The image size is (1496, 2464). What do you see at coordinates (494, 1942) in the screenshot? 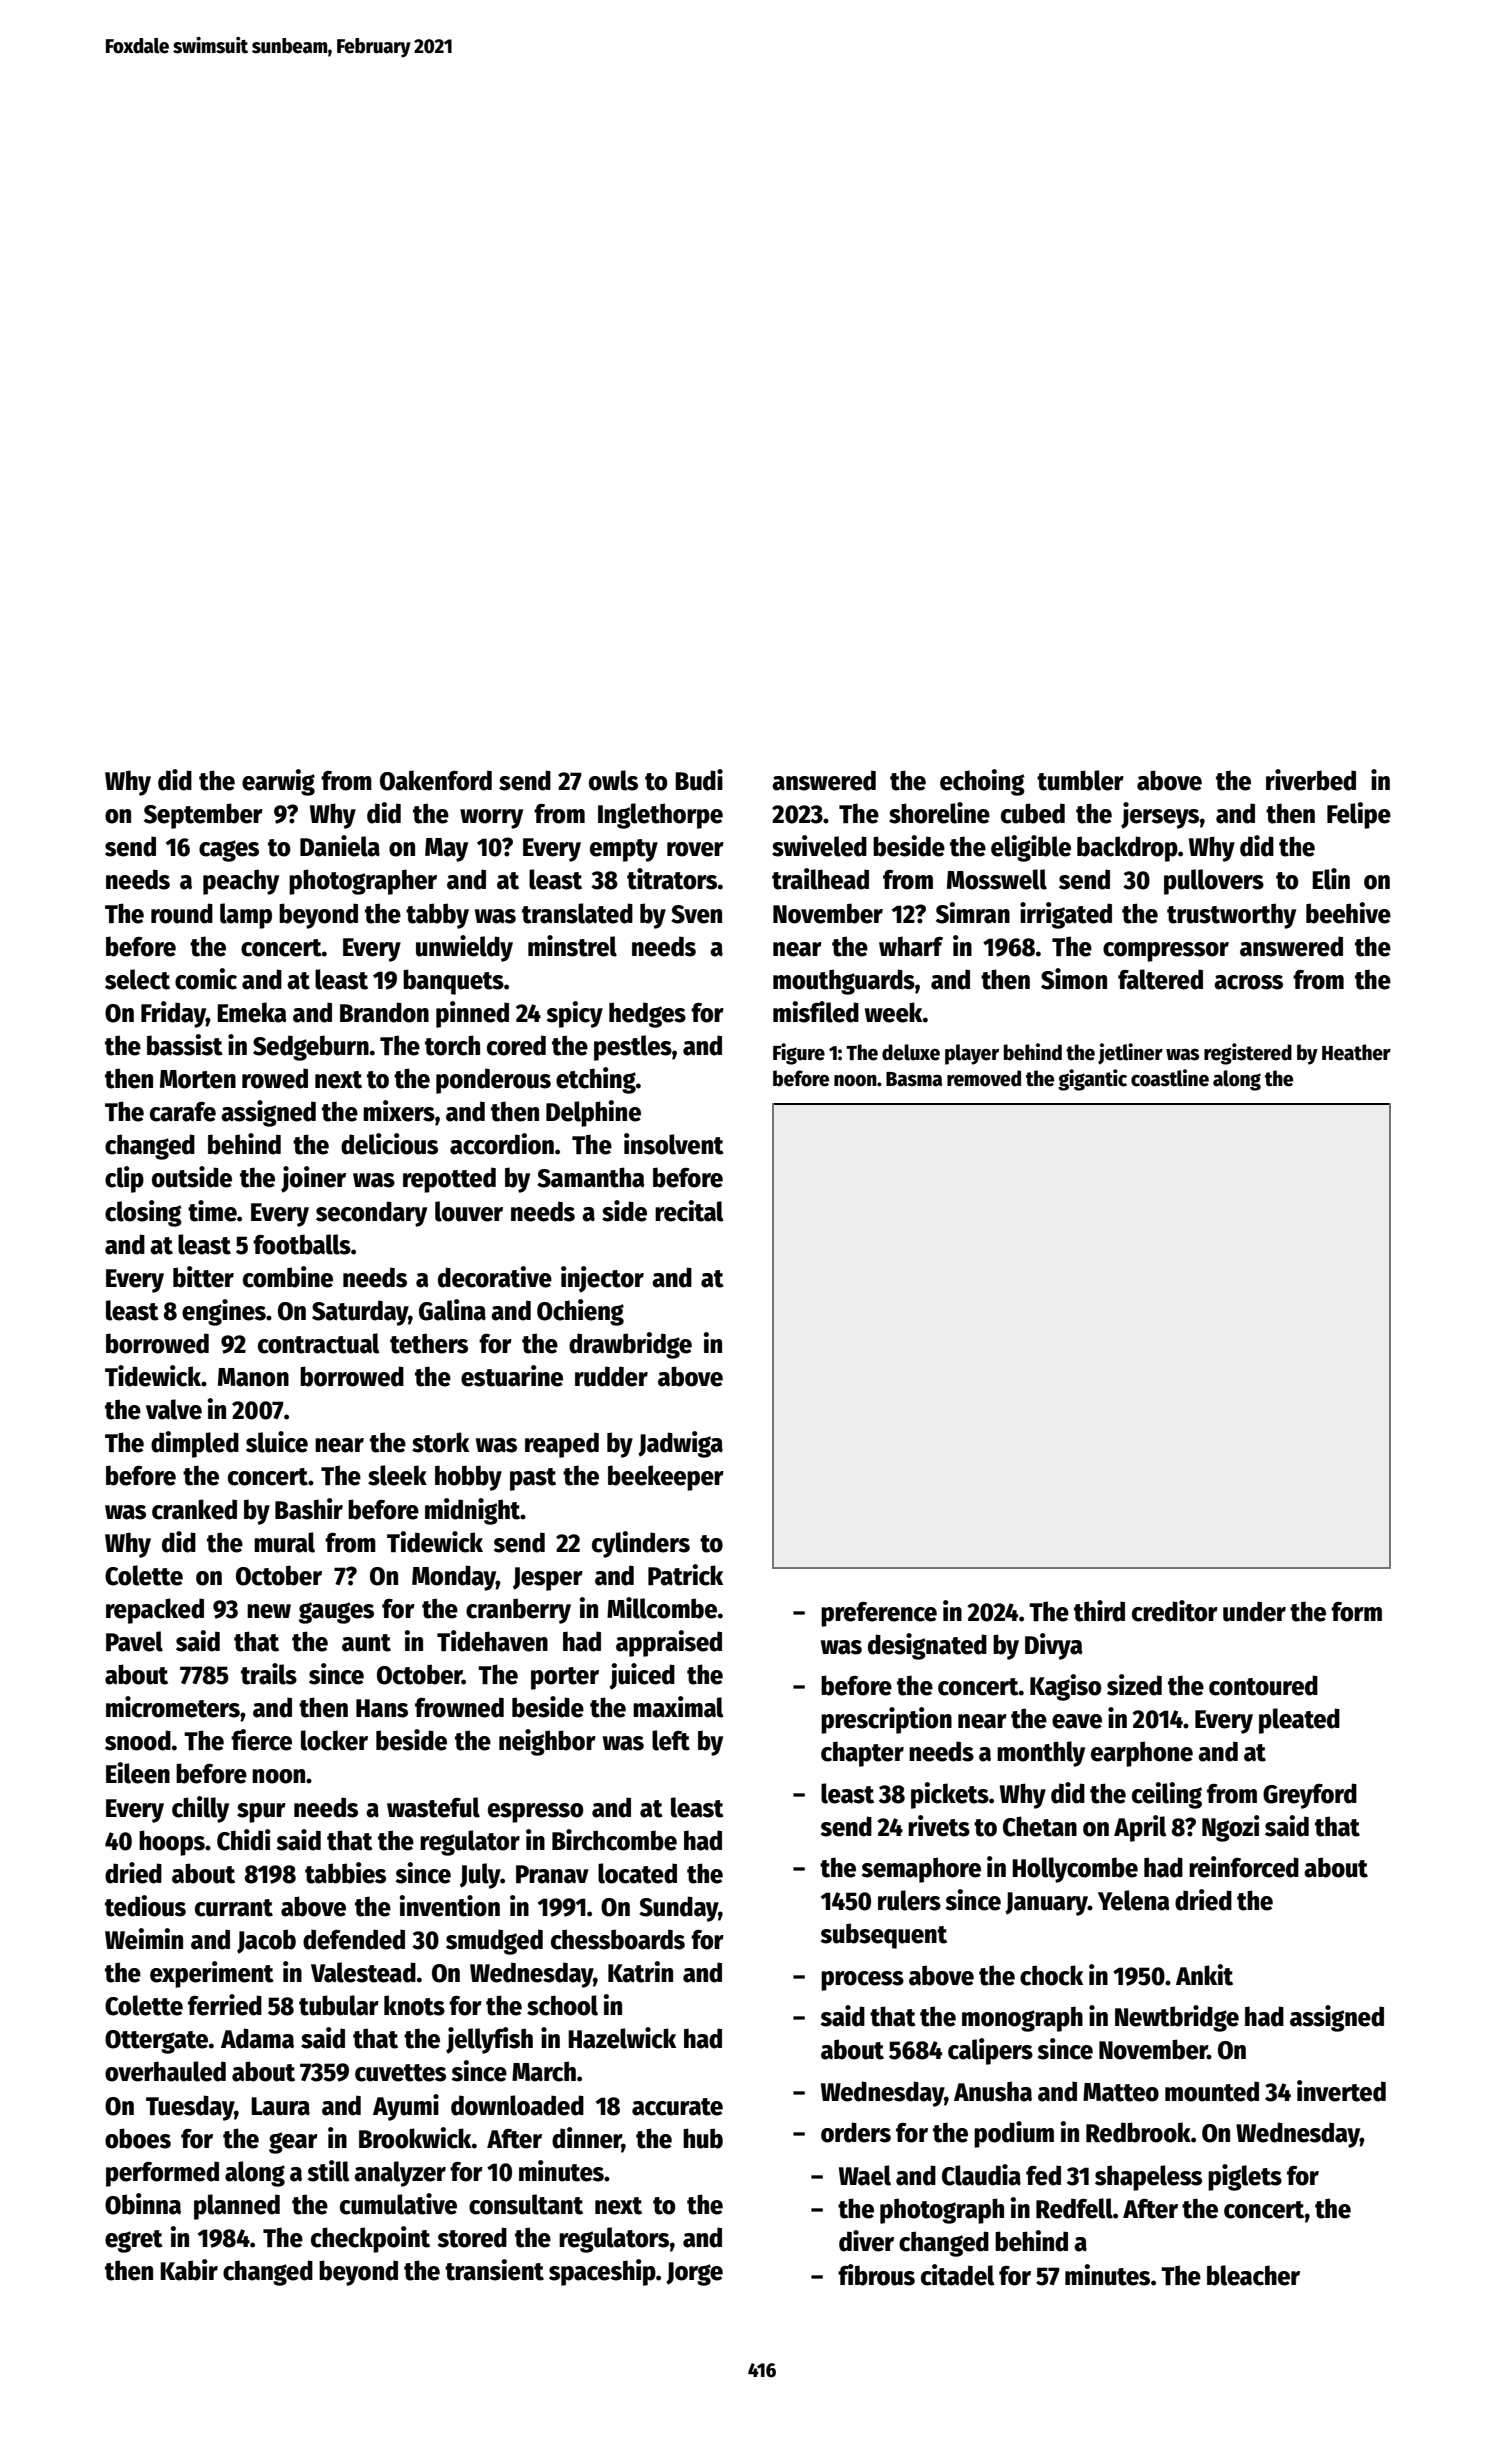
I see `smudged` at bounding box center [494, 1942].
